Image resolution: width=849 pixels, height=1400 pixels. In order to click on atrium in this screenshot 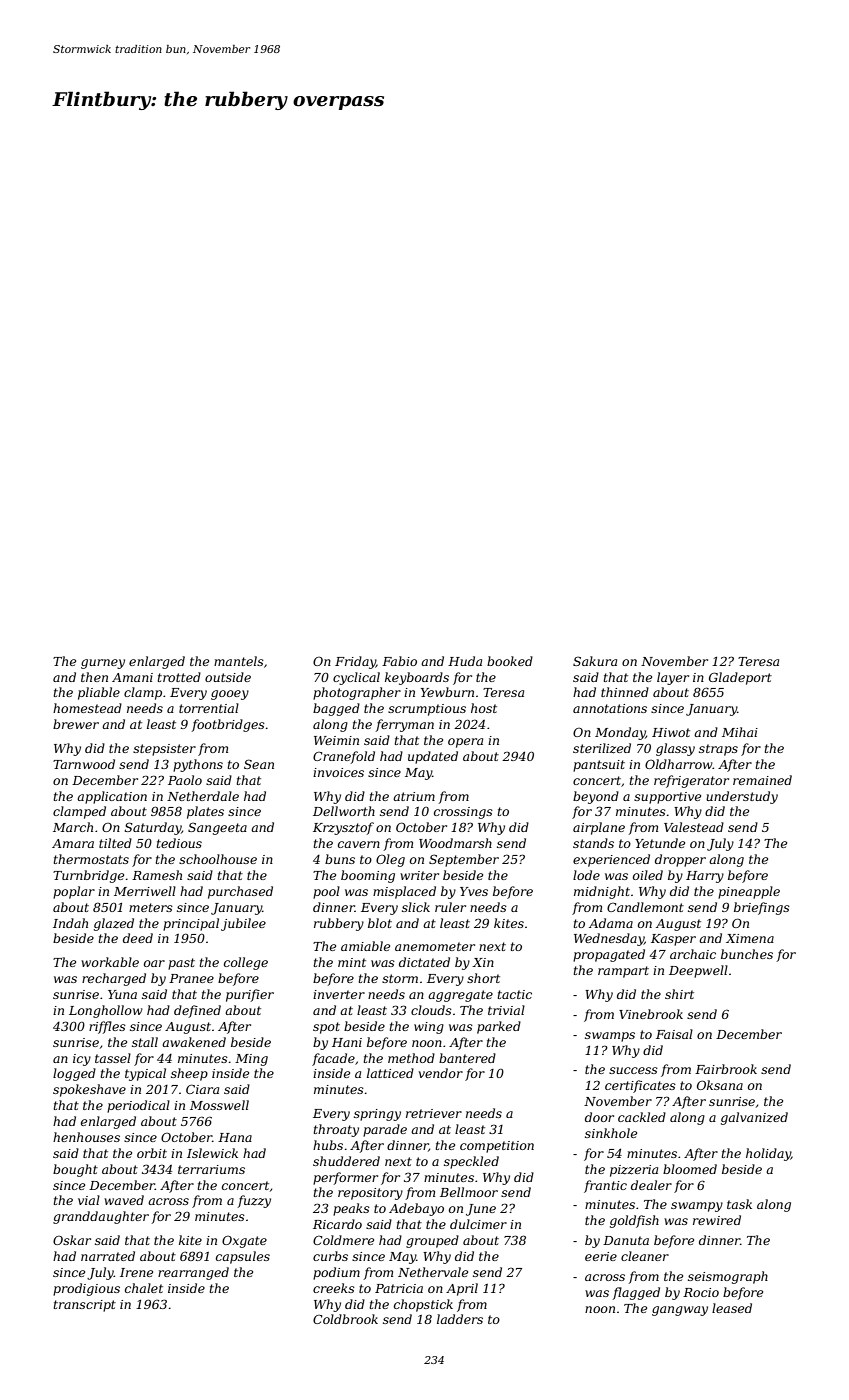, I will do `click(414, 796)`.
